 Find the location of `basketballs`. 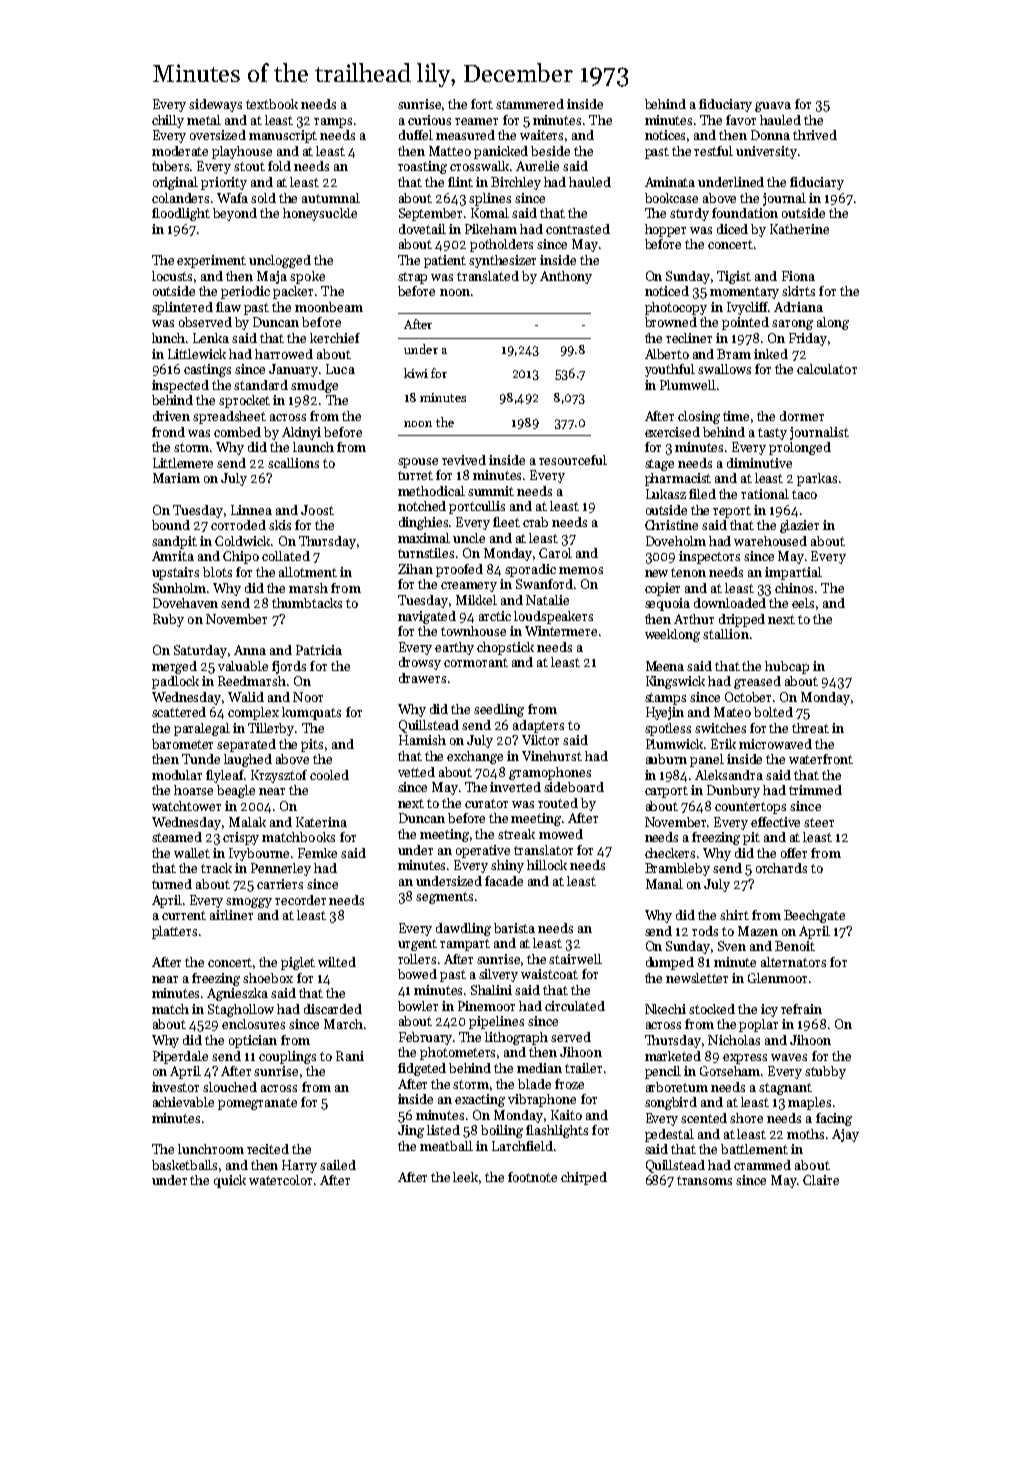

basketballs is located at coordinates (184, 1165).
